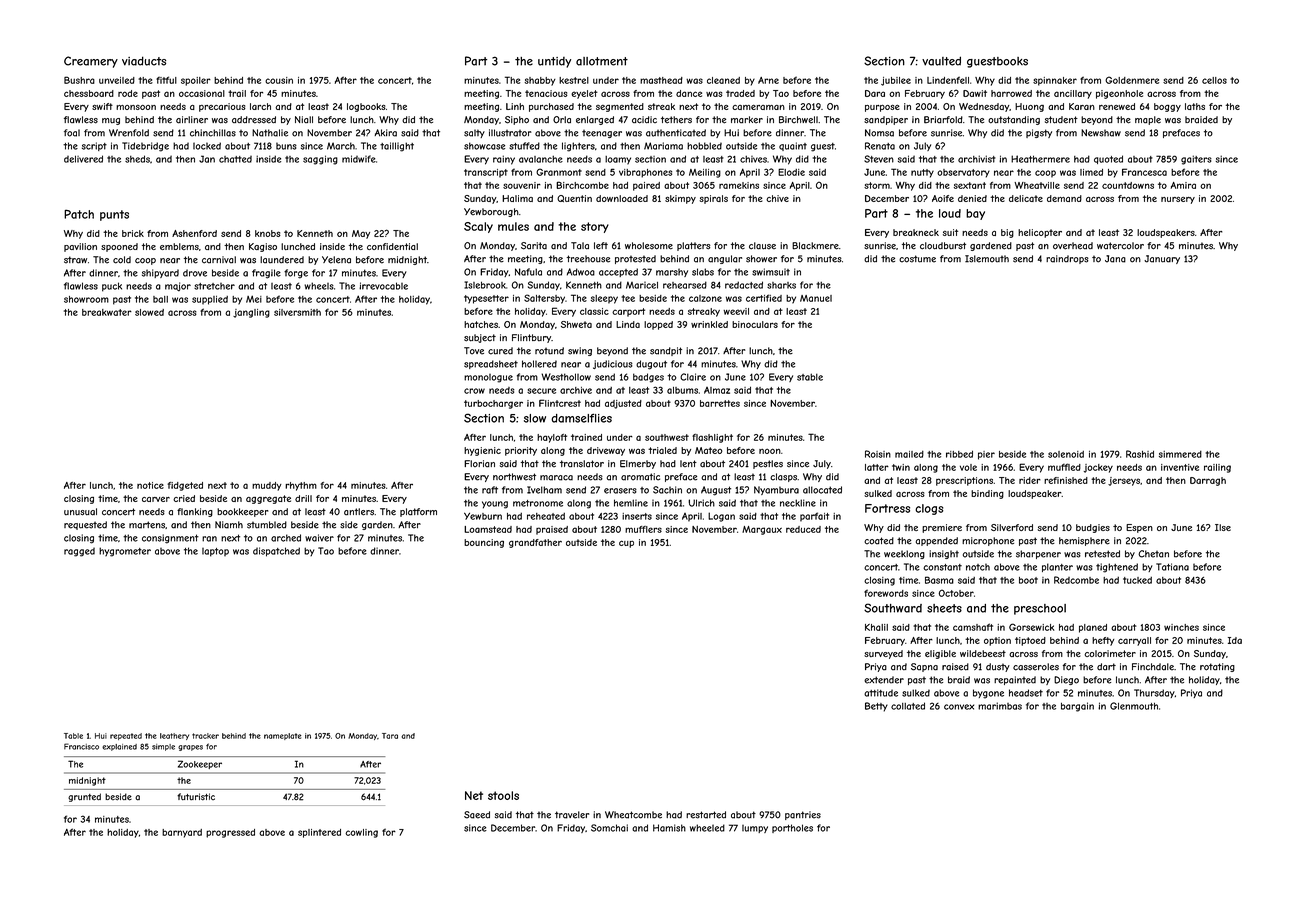 This page has width=1308, height=924. Describe the element at coordinates (279, 80) in the page. I see `cousin` at that location.
